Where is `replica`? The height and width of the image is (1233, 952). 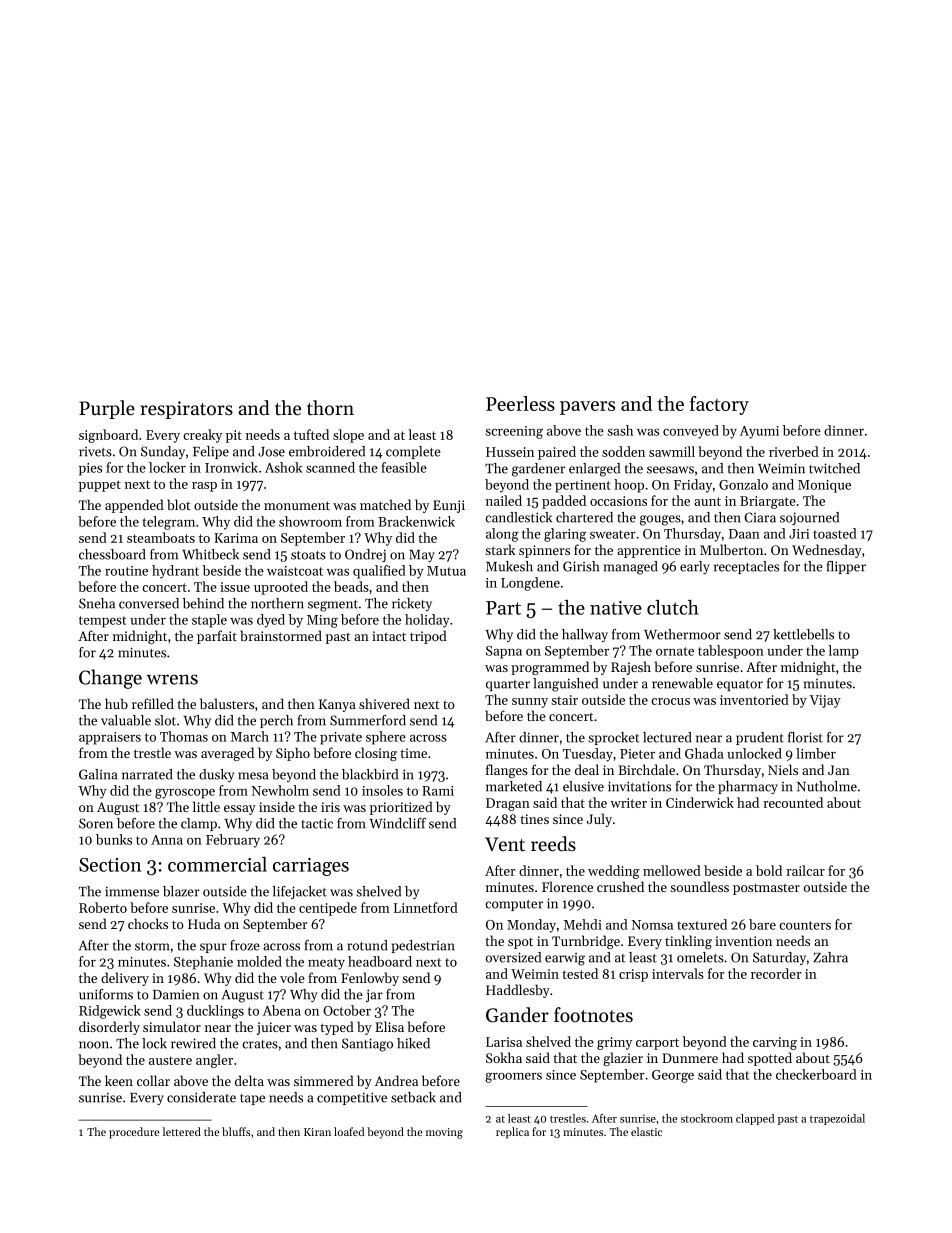
replica is located at coordinates (512, 1133).
